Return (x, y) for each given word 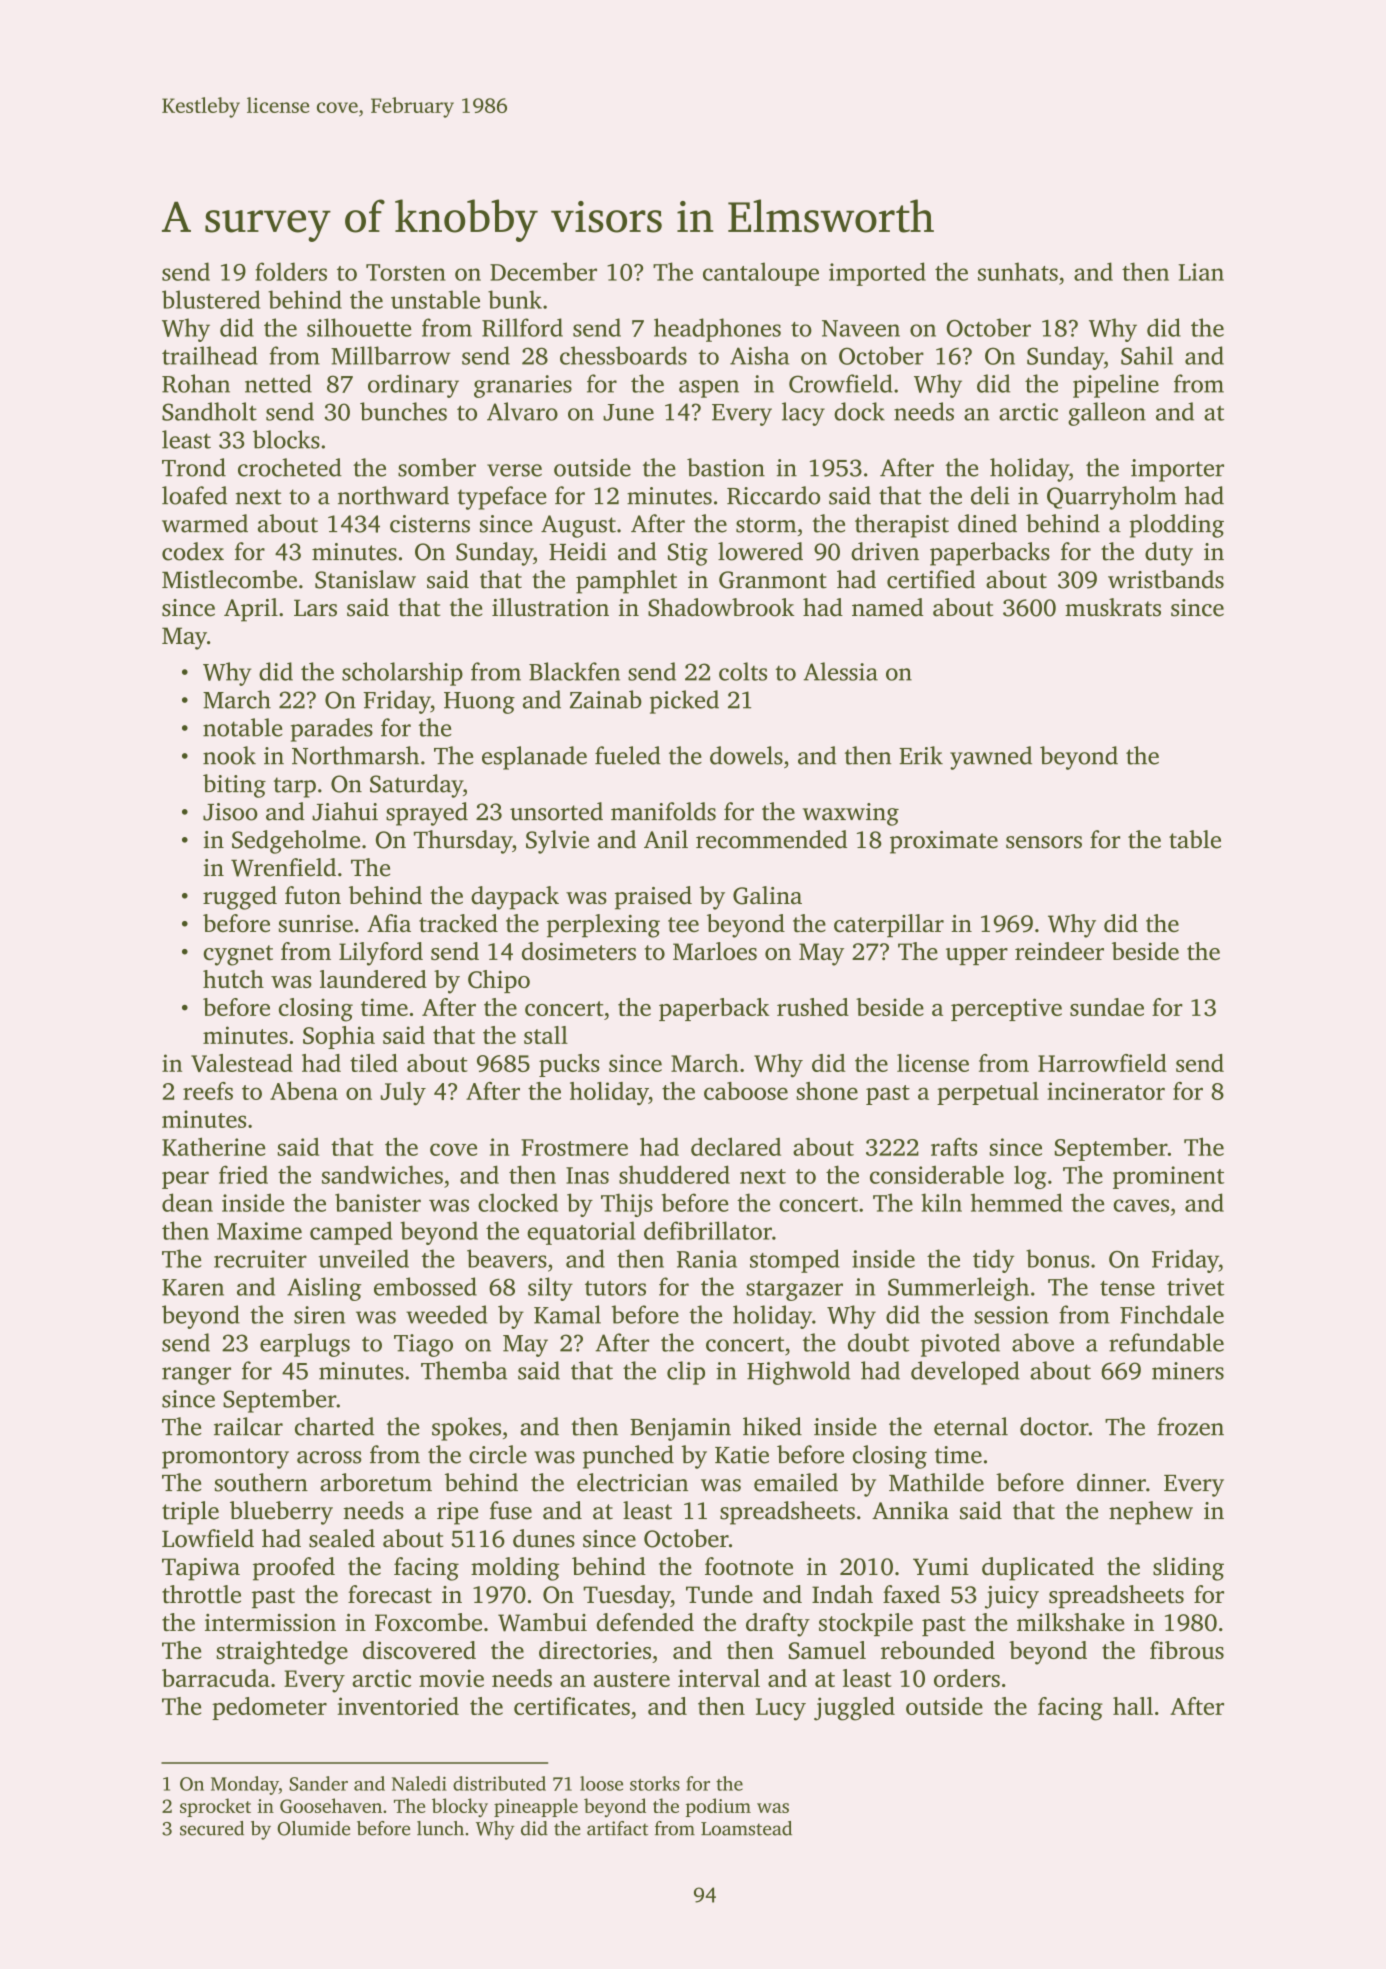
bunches (403, 411)
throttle (201, 1594)
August (578, 526)
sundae (1107, 1007)
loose (601, 1783)
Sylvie (557, 842)
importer (1177, 470)
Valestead (242, 1063)
